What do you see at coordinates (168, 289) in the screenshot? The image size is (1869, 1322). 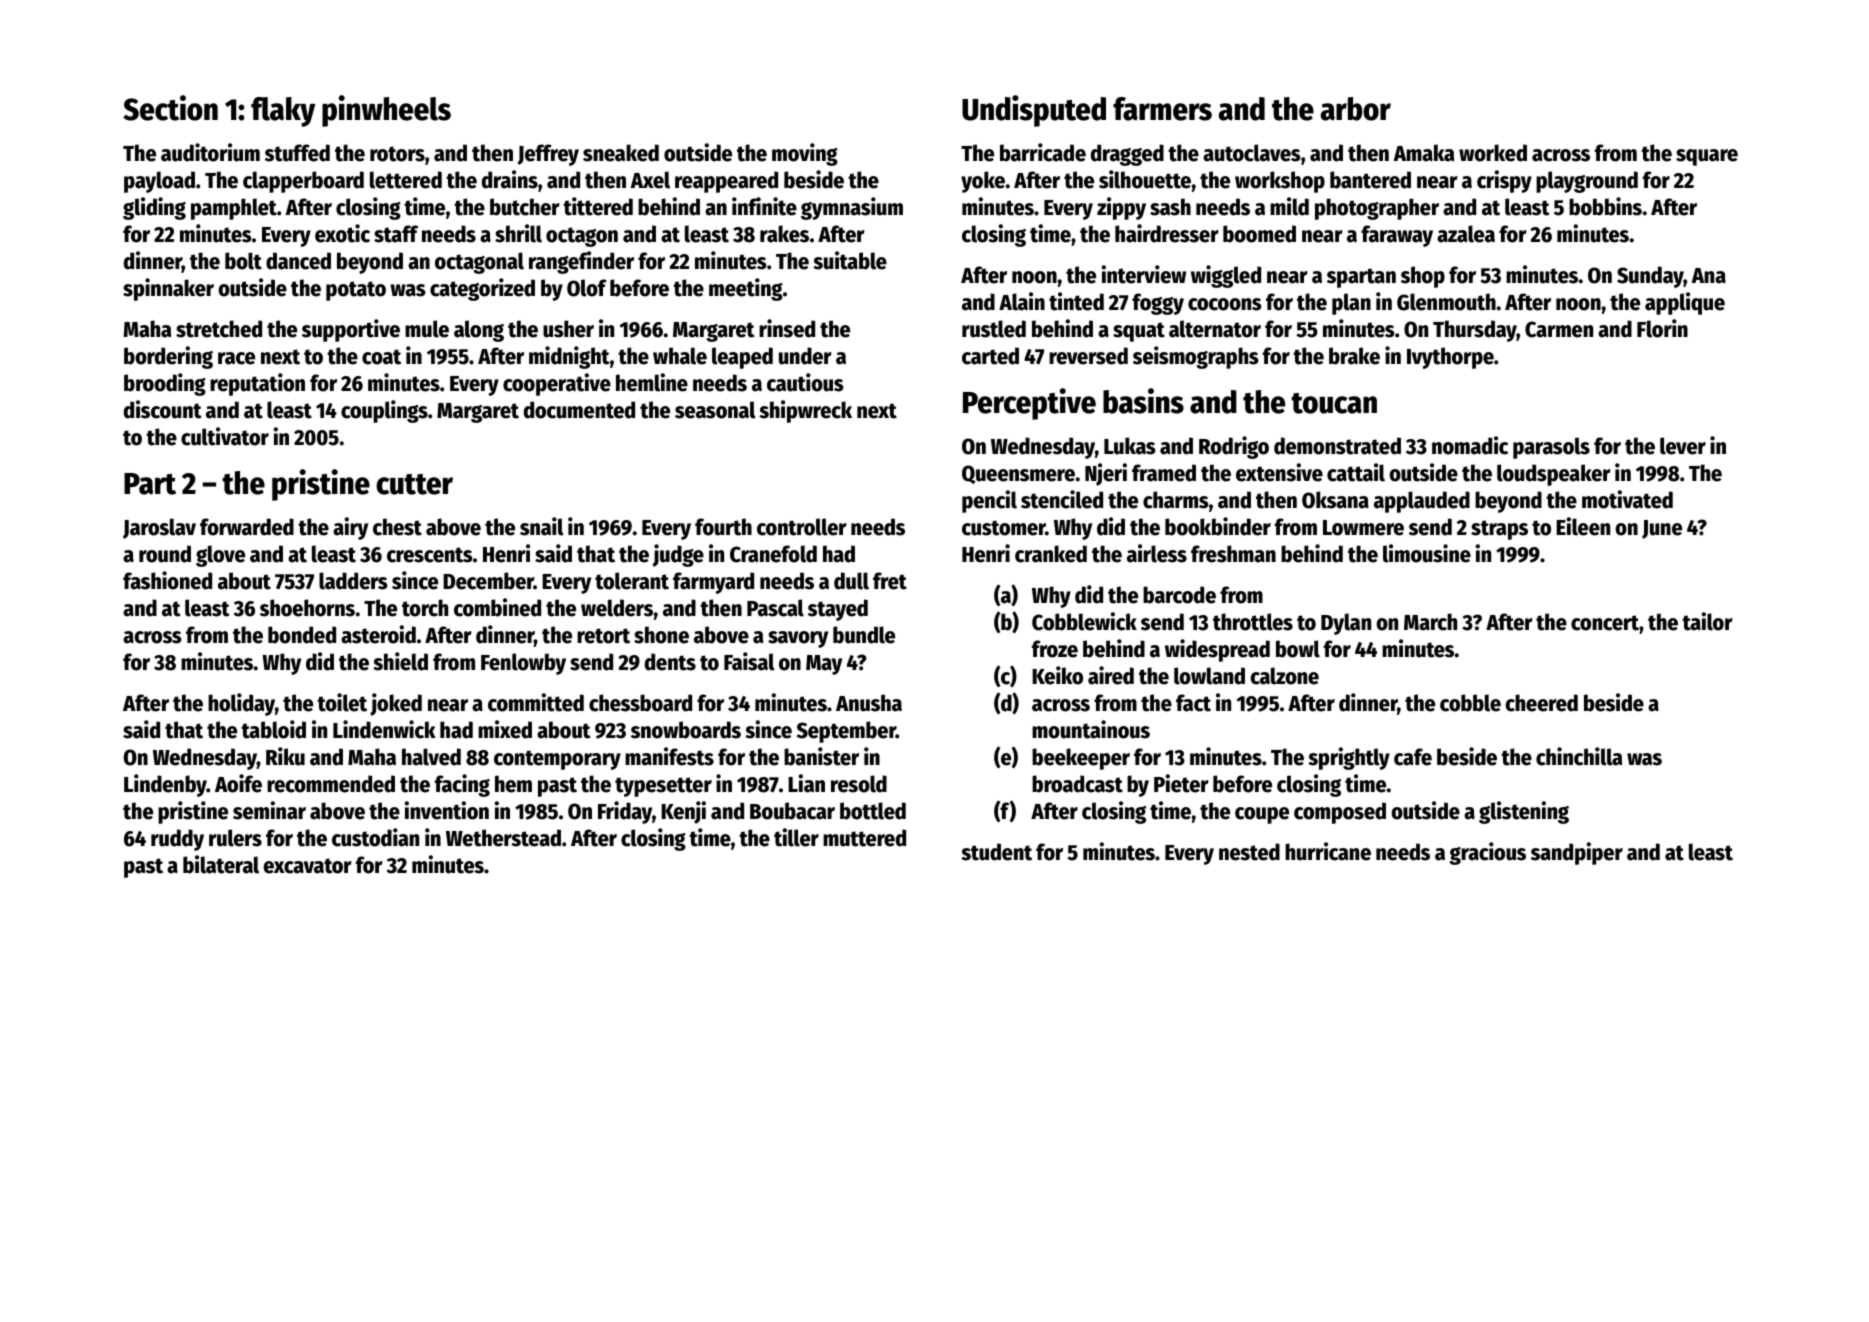 I see `spinnaker` at bounding box center [168, 289].
